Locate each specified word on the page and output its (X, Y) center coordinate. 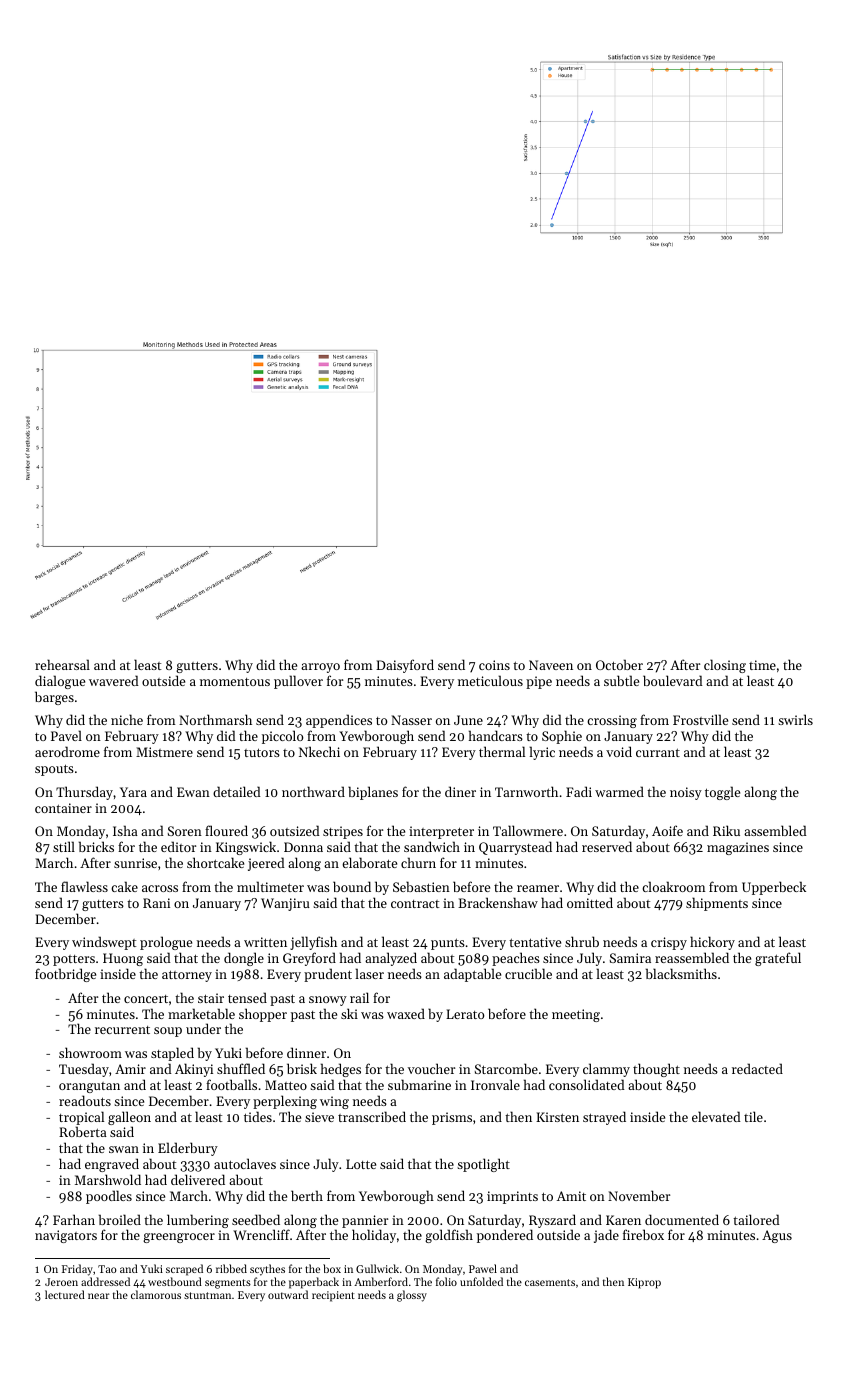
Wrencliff (261, 1234)
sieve (319, 1117)
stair (211, 998)
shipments (717, 904)
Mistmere (164, 752)
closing (725, 666)
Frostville (700, 719)
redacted (757, 1068)
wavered (114, 680)
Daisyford (405, 666)
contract (415, 904)
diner (460, 791)
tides (258, 1116)
